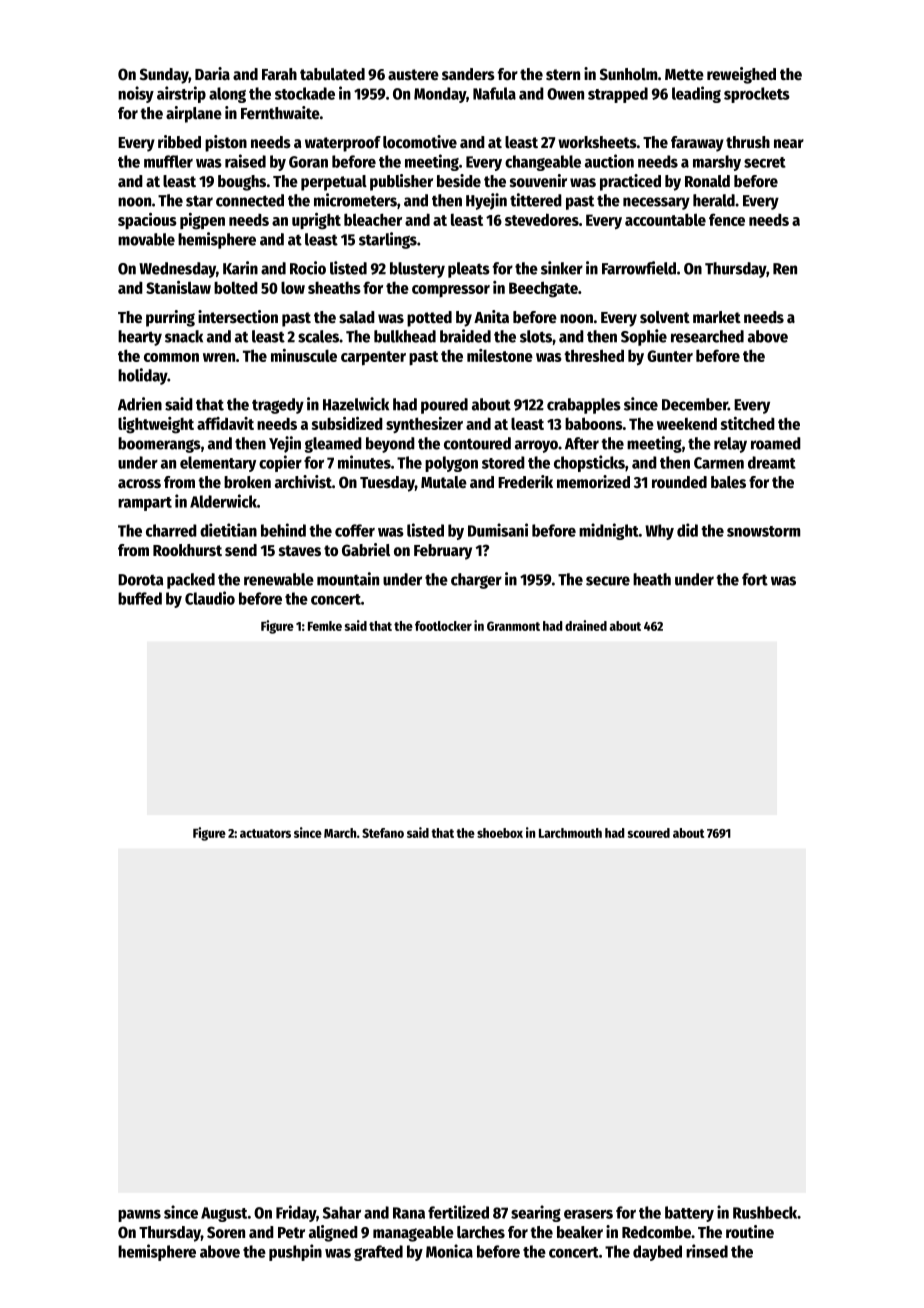 The height and width of the screenshot is (1308, 924). Describe the element at coordinates (265, 833) in the screenshot. I see `actuators` at that location.
